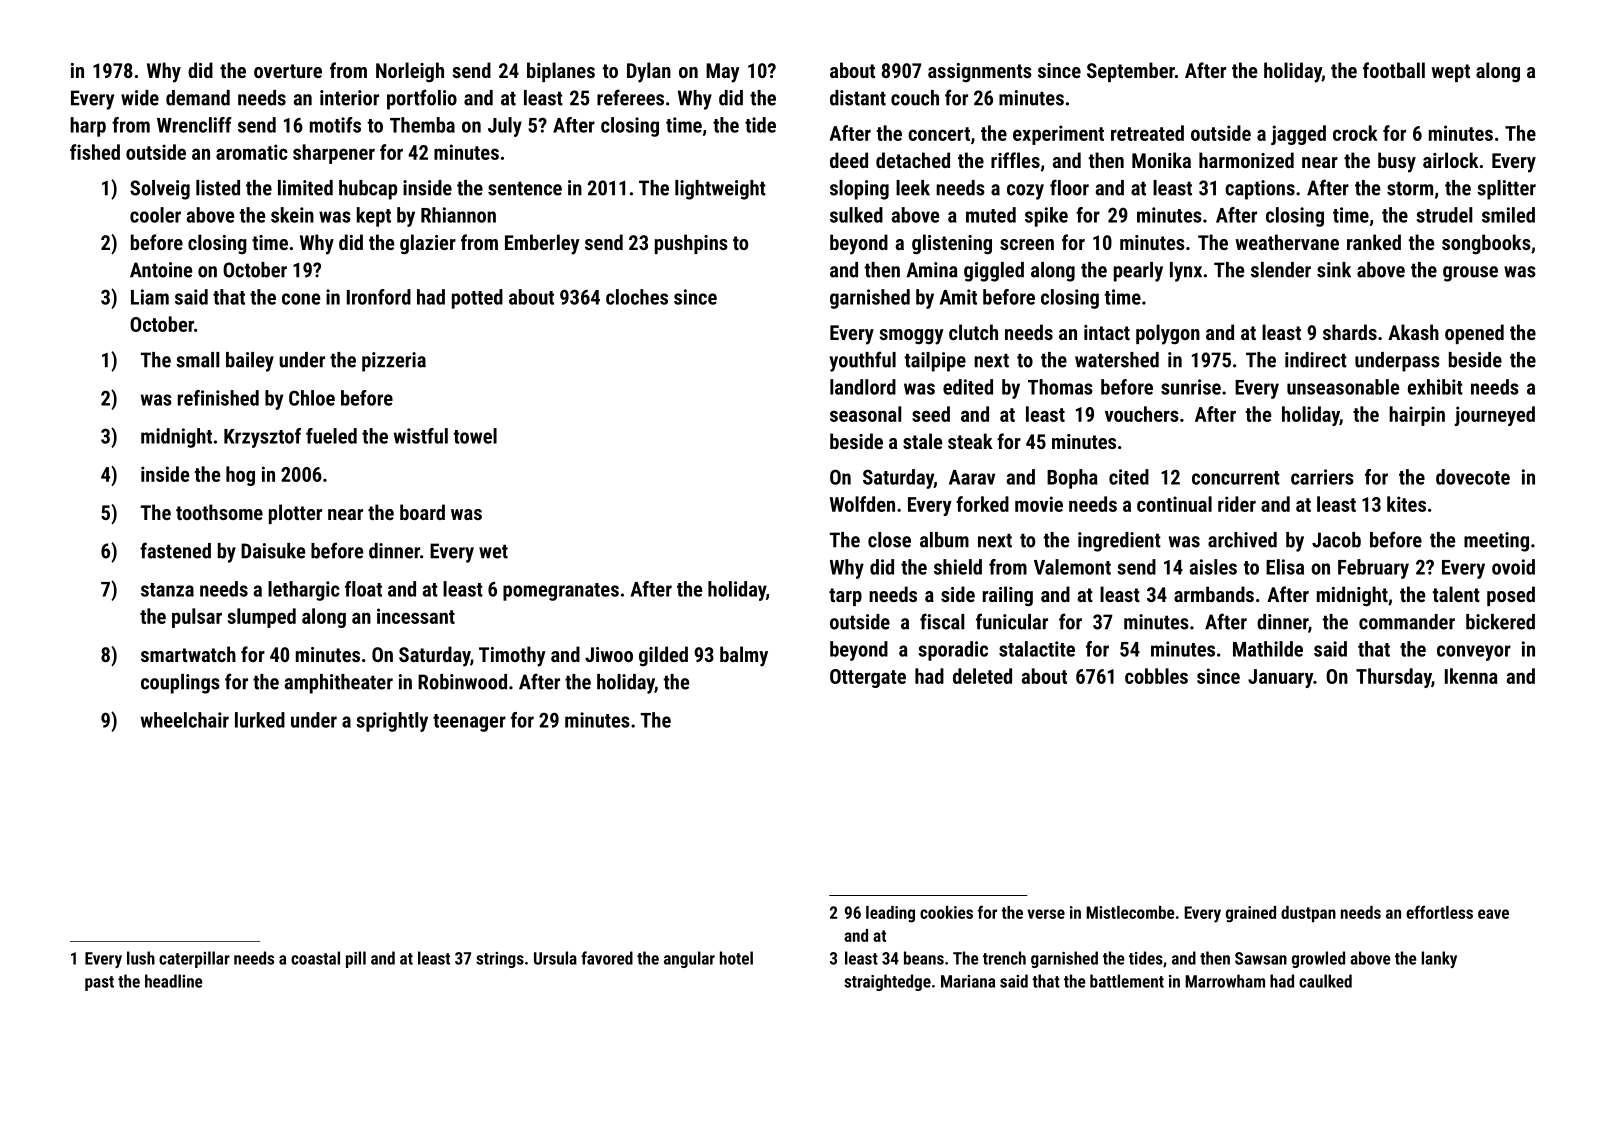 Image resolution: width=1606 pixels, height=1136 pixels. Describe the element at coordinates (1131, 72) in the screenshot. I see `September` at that location.
